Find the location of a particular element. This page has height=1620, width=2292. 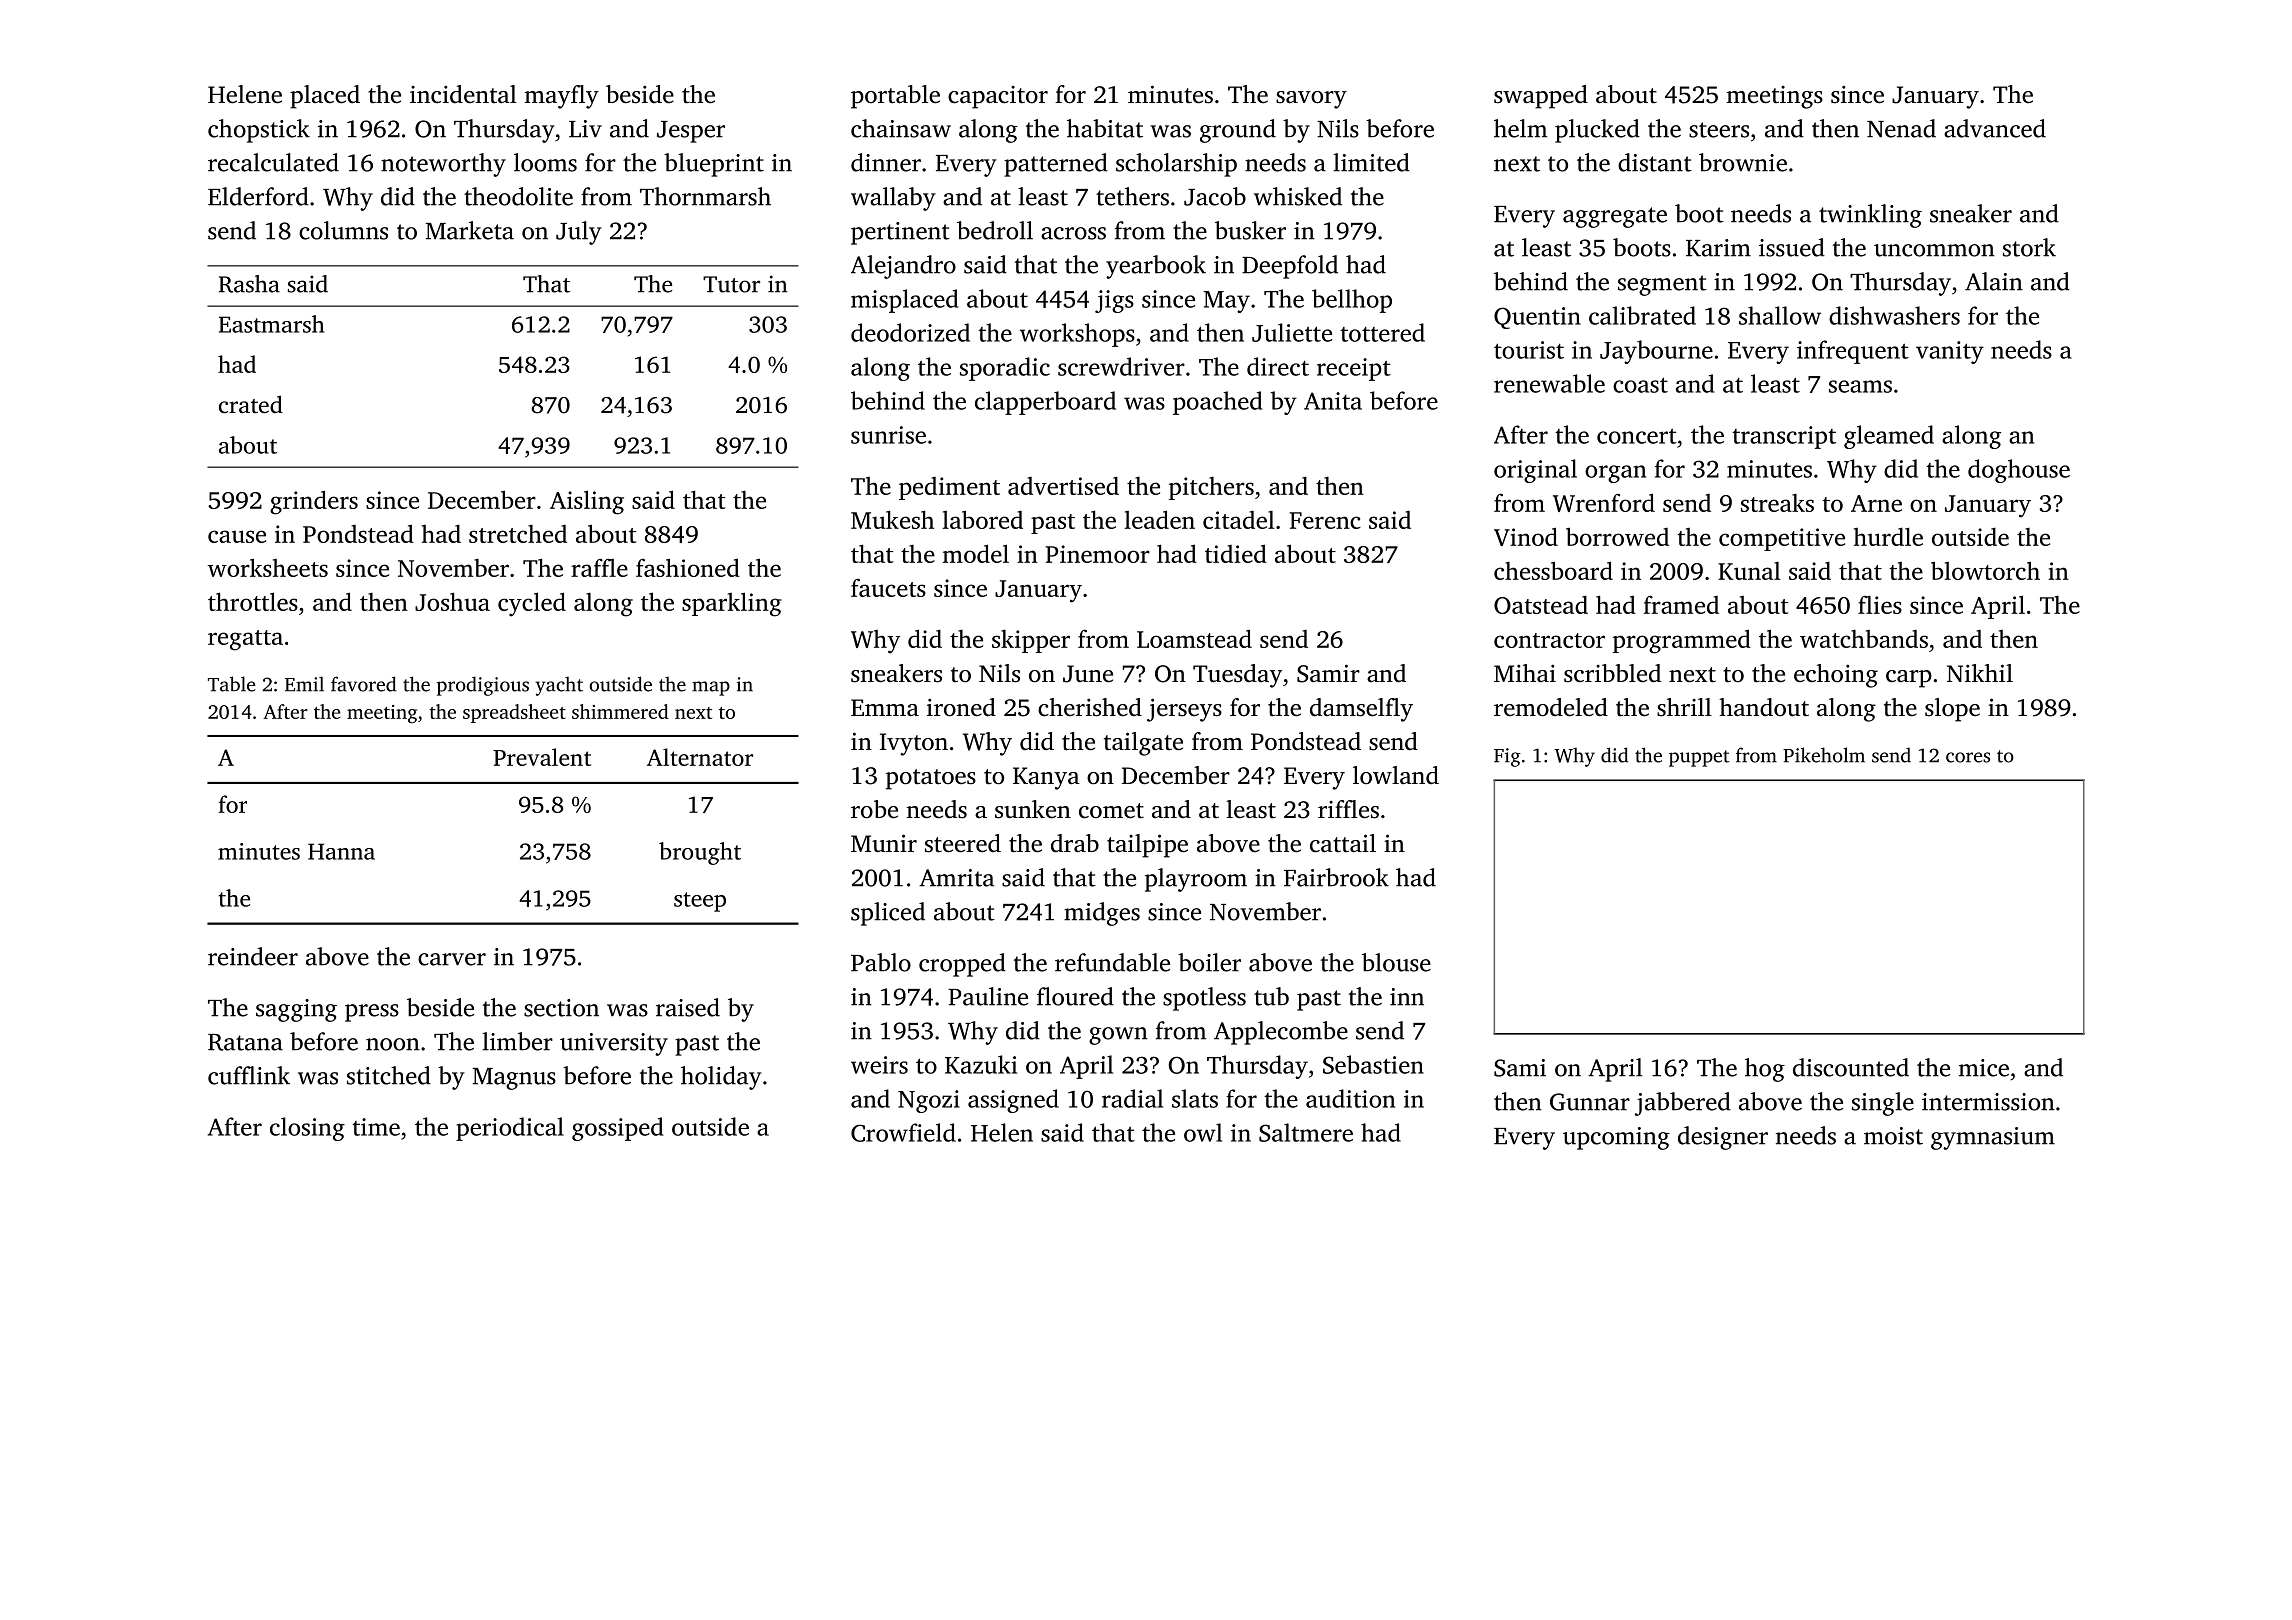

stork is located at coordinates (2029, 247).
